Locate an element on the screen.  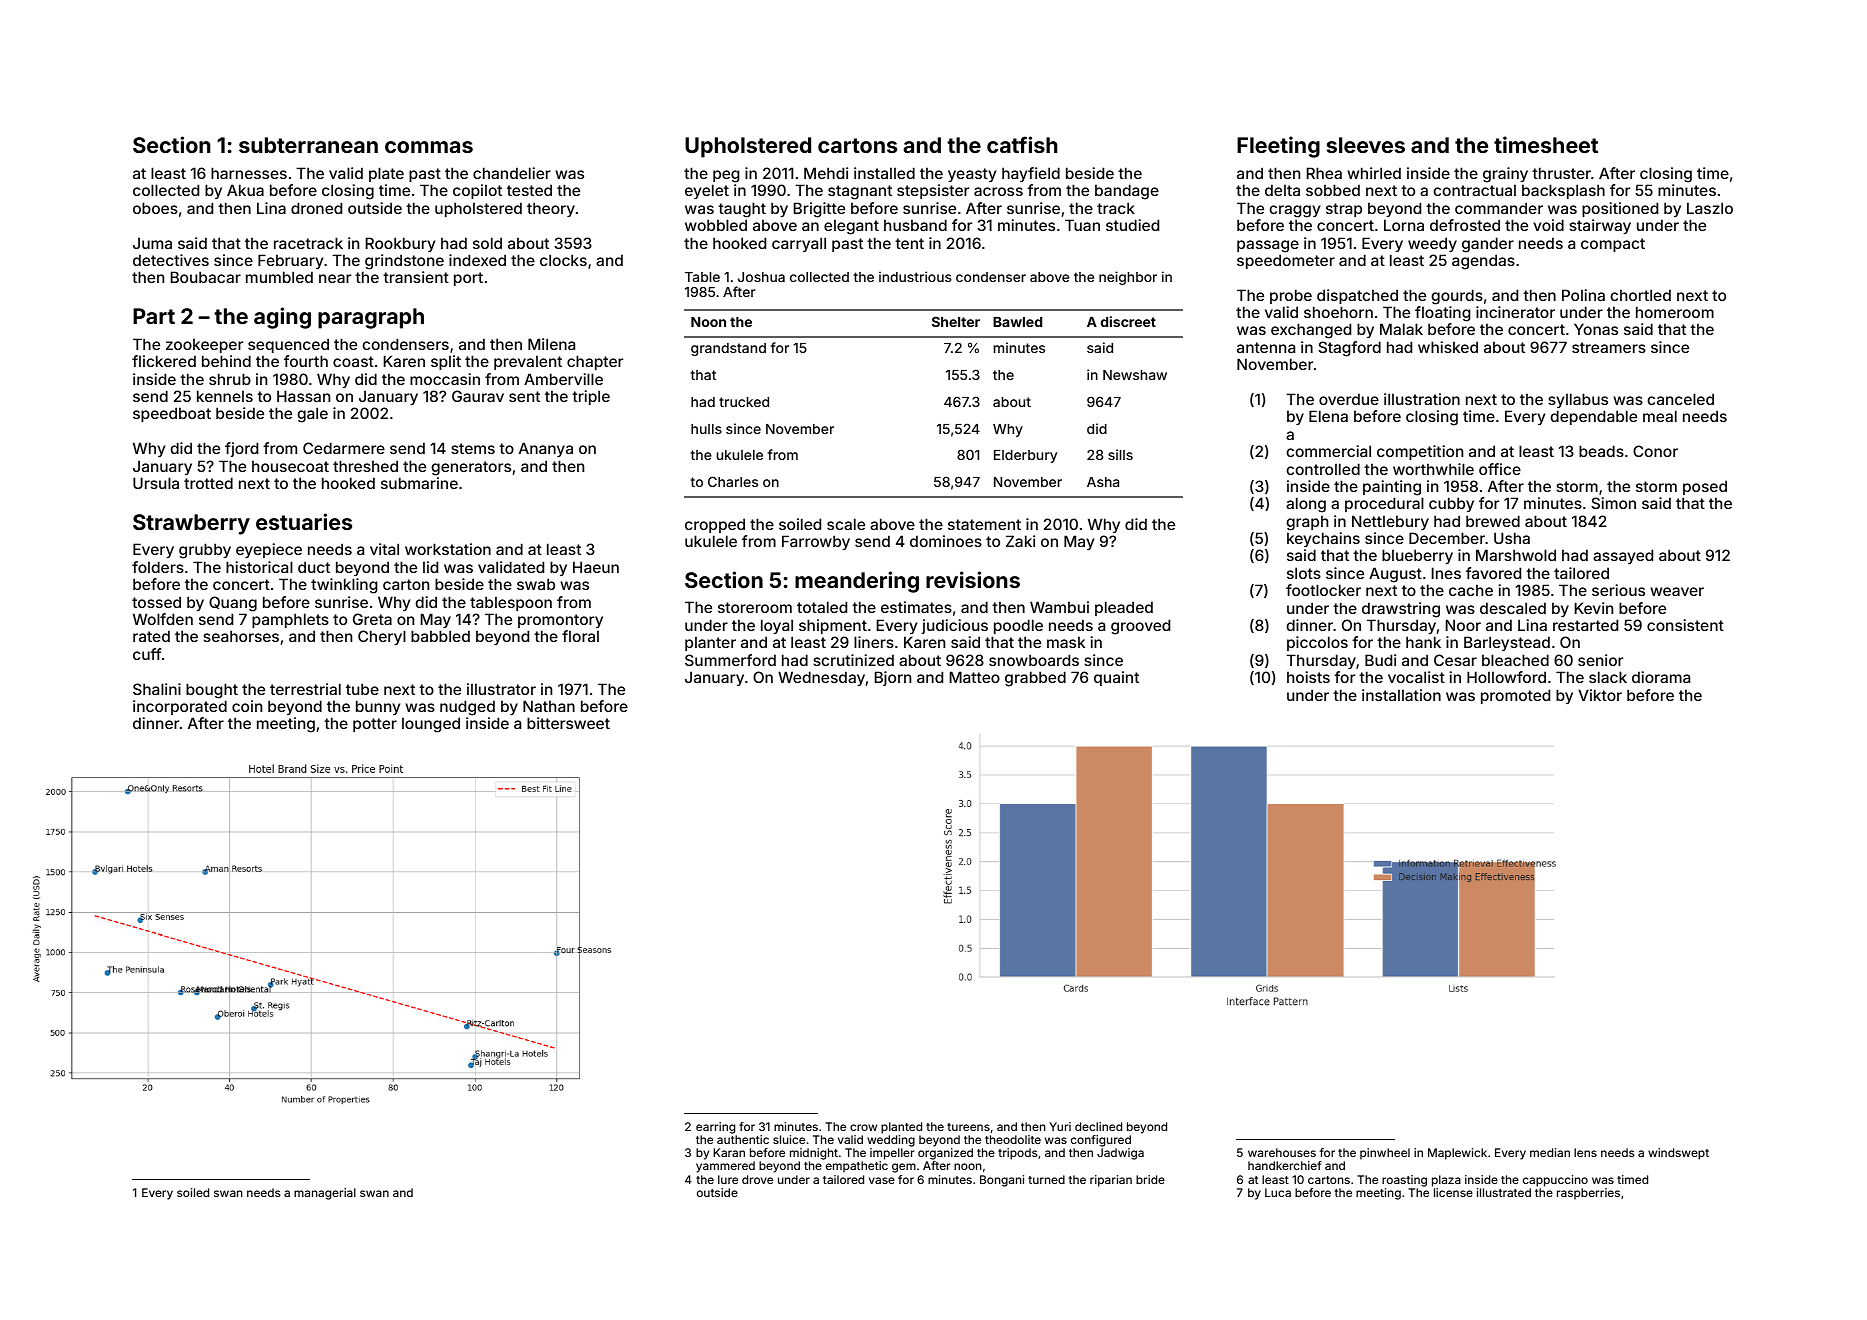
potter is located at coordinates (375, 725).
